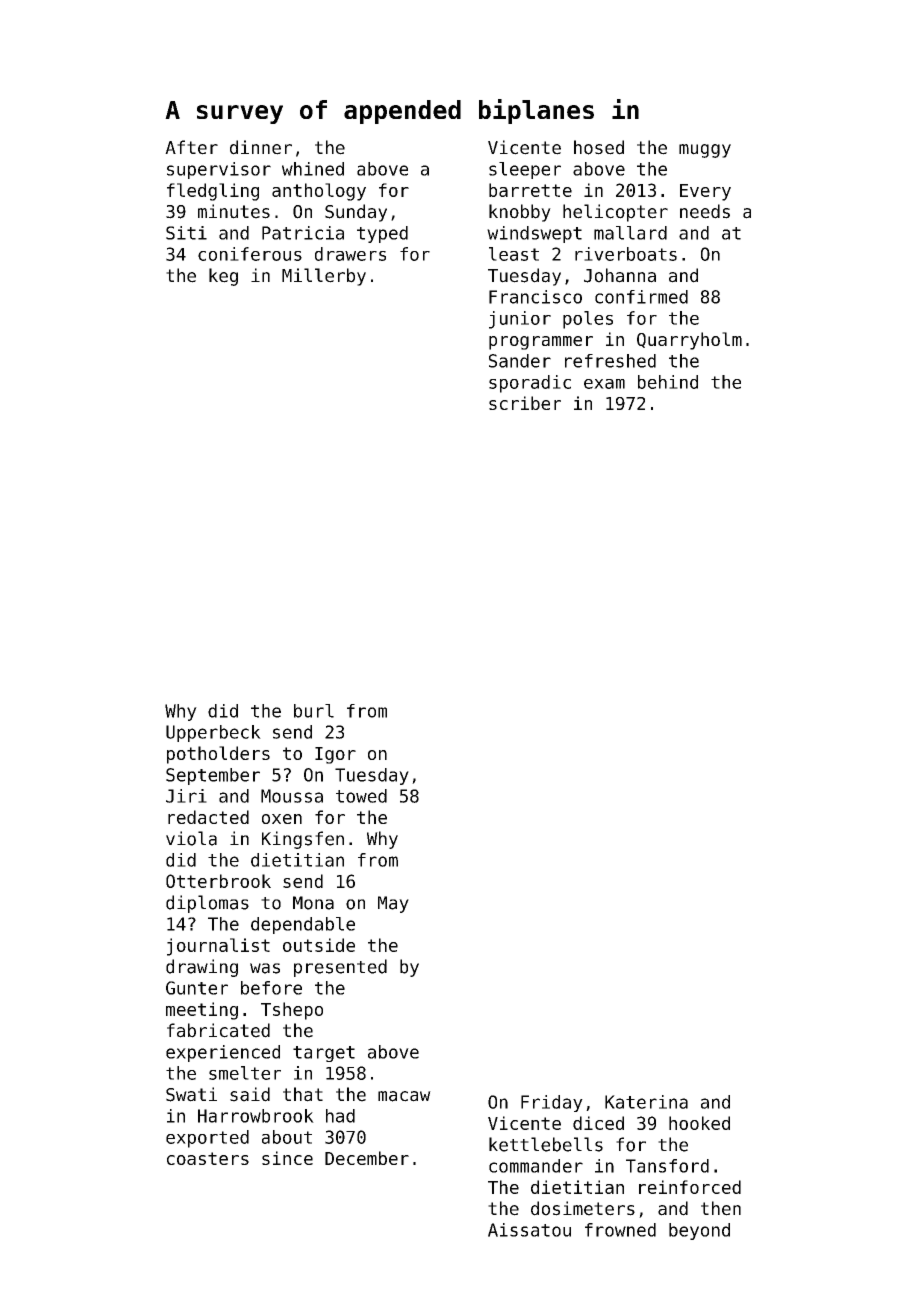 The width and height of the screenshot is (924, 1311). Describe the element at coordinates (626, 254) in the screenshot. I see `riverboats` at that location.
